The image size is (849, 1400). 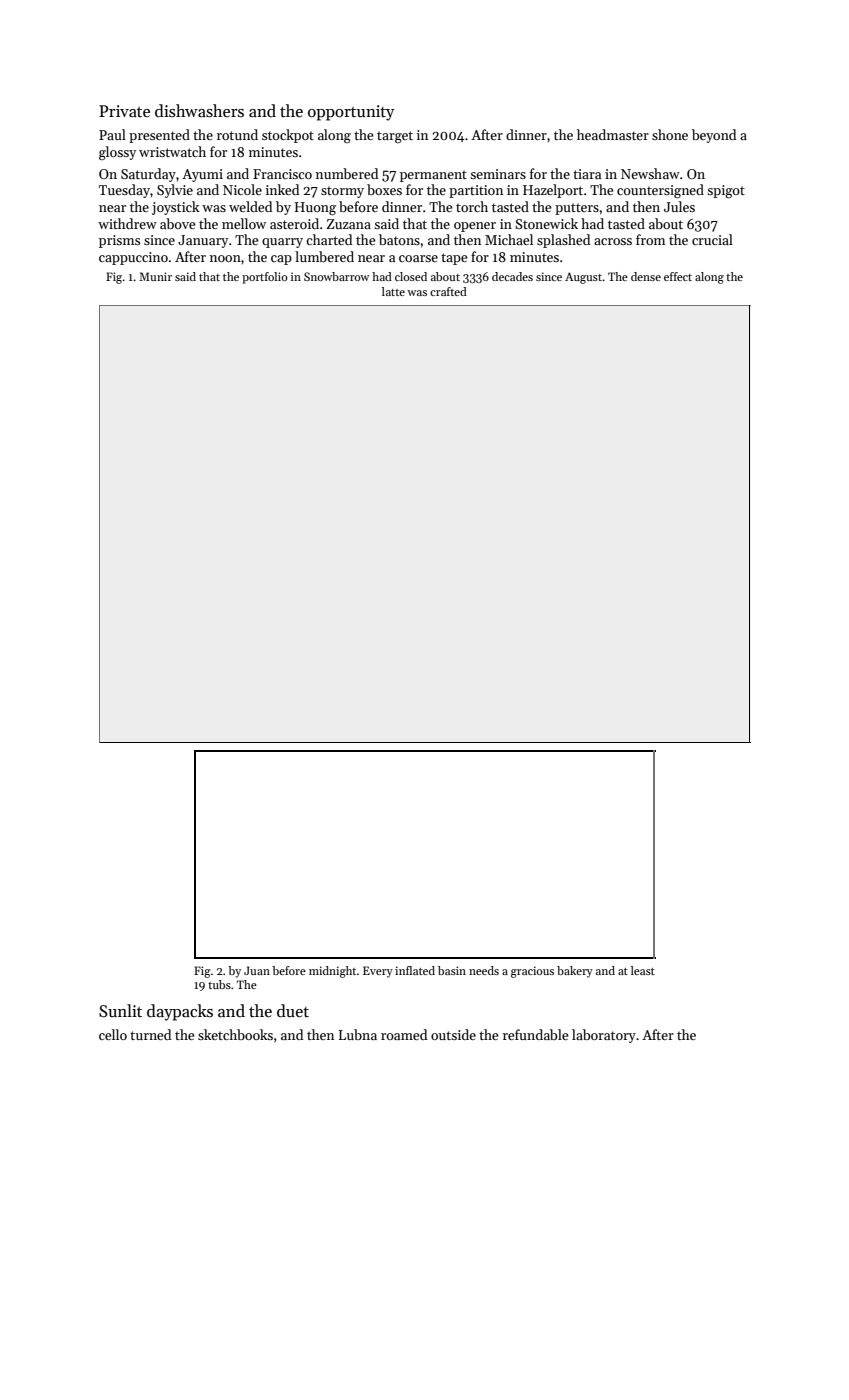 What do you see at coordinates (643, 970) in the screenshot?
I see `least` at bounding box center [643, 970].
